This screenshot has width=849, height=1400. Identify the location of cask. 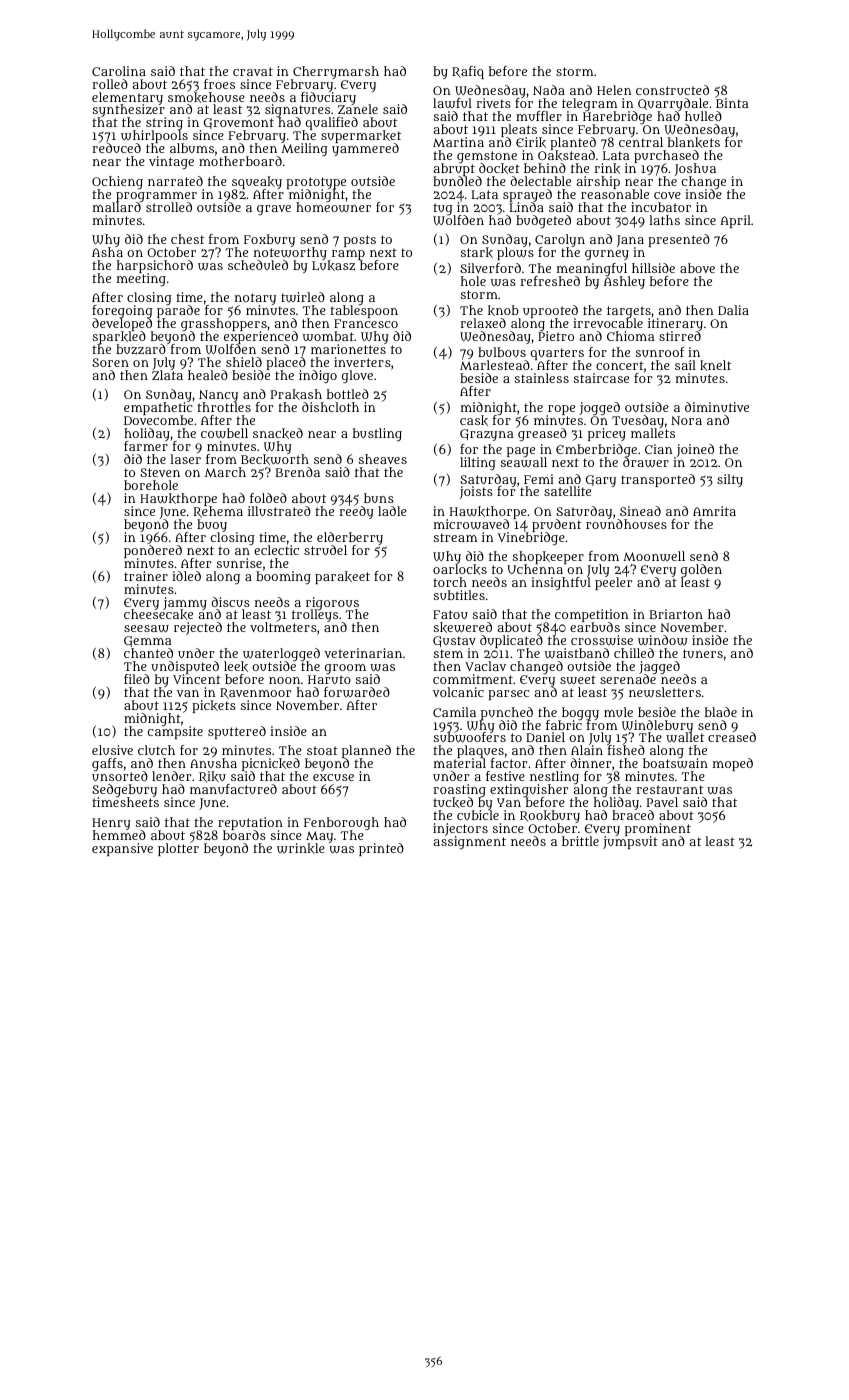
(474, 420).
